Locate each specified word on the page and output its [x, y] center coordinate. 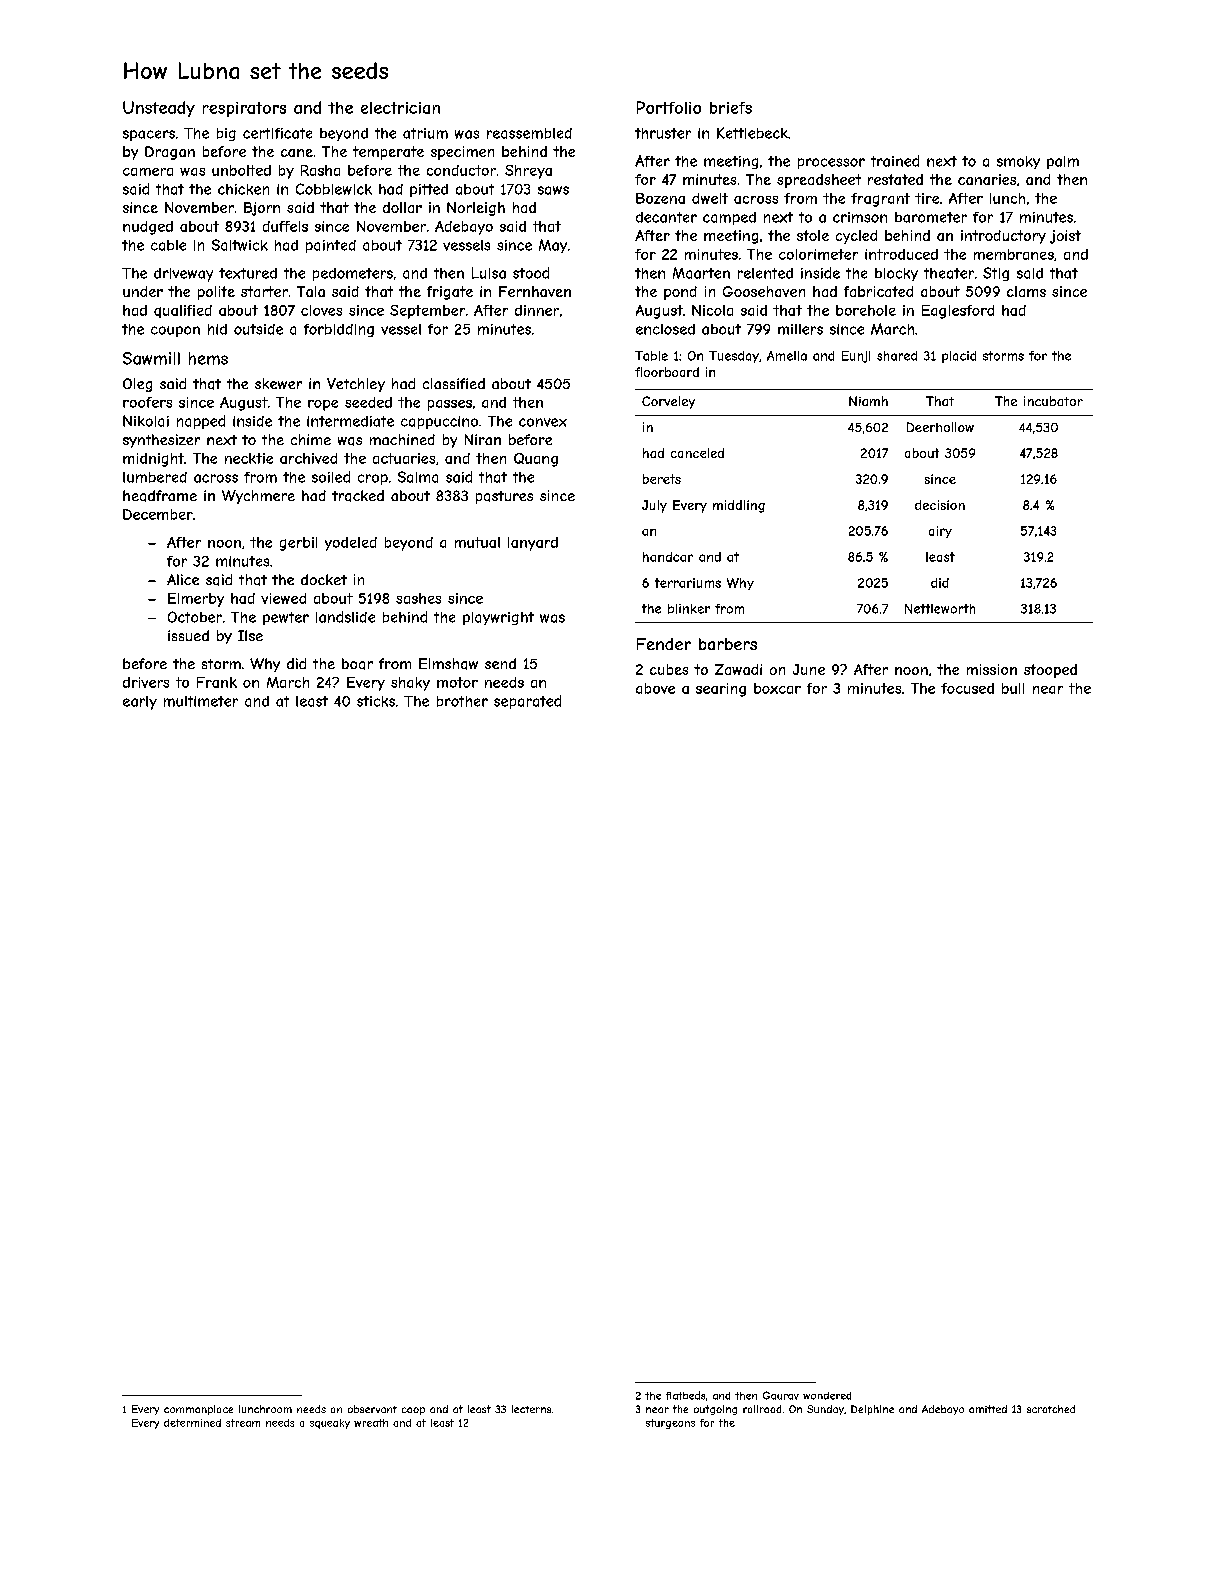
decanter [666, 217]
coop [413, 1411]
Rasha [320, 170]
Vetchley [356, 385]
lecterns [531, 1409]
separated [527, 702]
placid [959, 357]
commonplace [198, 1410]
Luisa [489, 273]
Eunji [856, 357]
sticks [376, 701]
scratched [1051, 1409]
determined [192, 1423]
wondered [827, 1396]
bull [1013, 688]
